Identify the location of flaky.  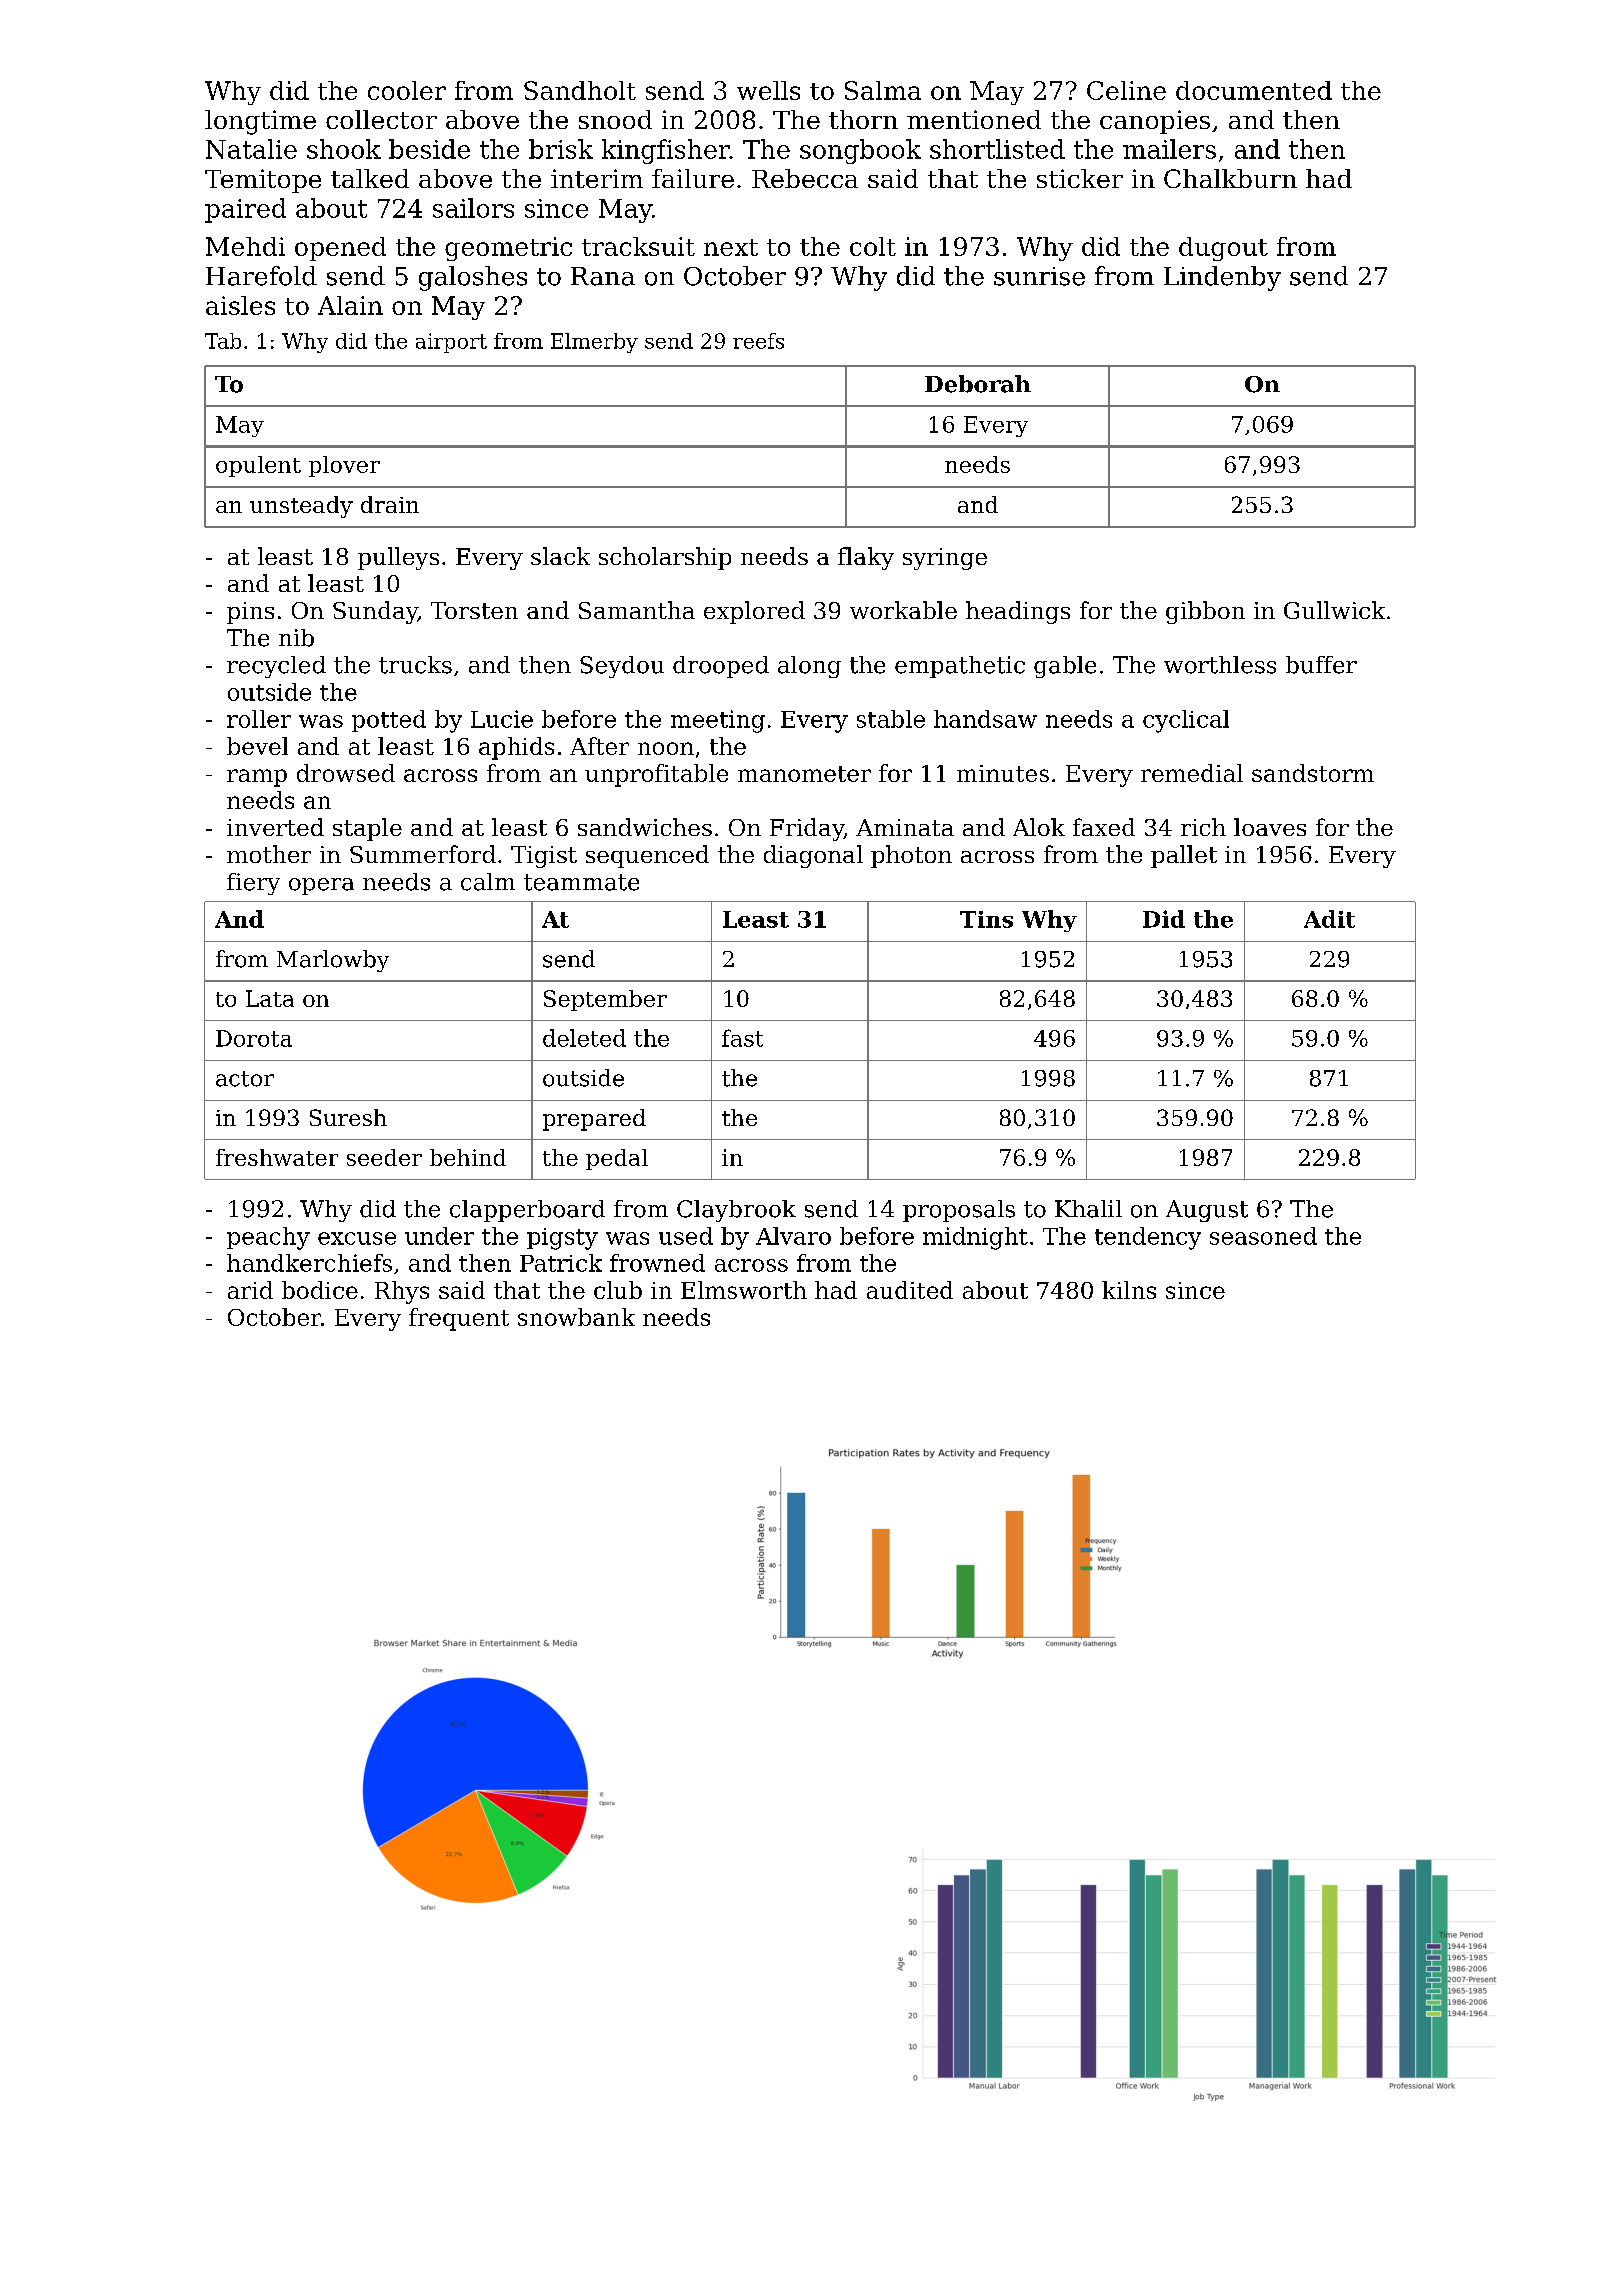
(866, 558).
